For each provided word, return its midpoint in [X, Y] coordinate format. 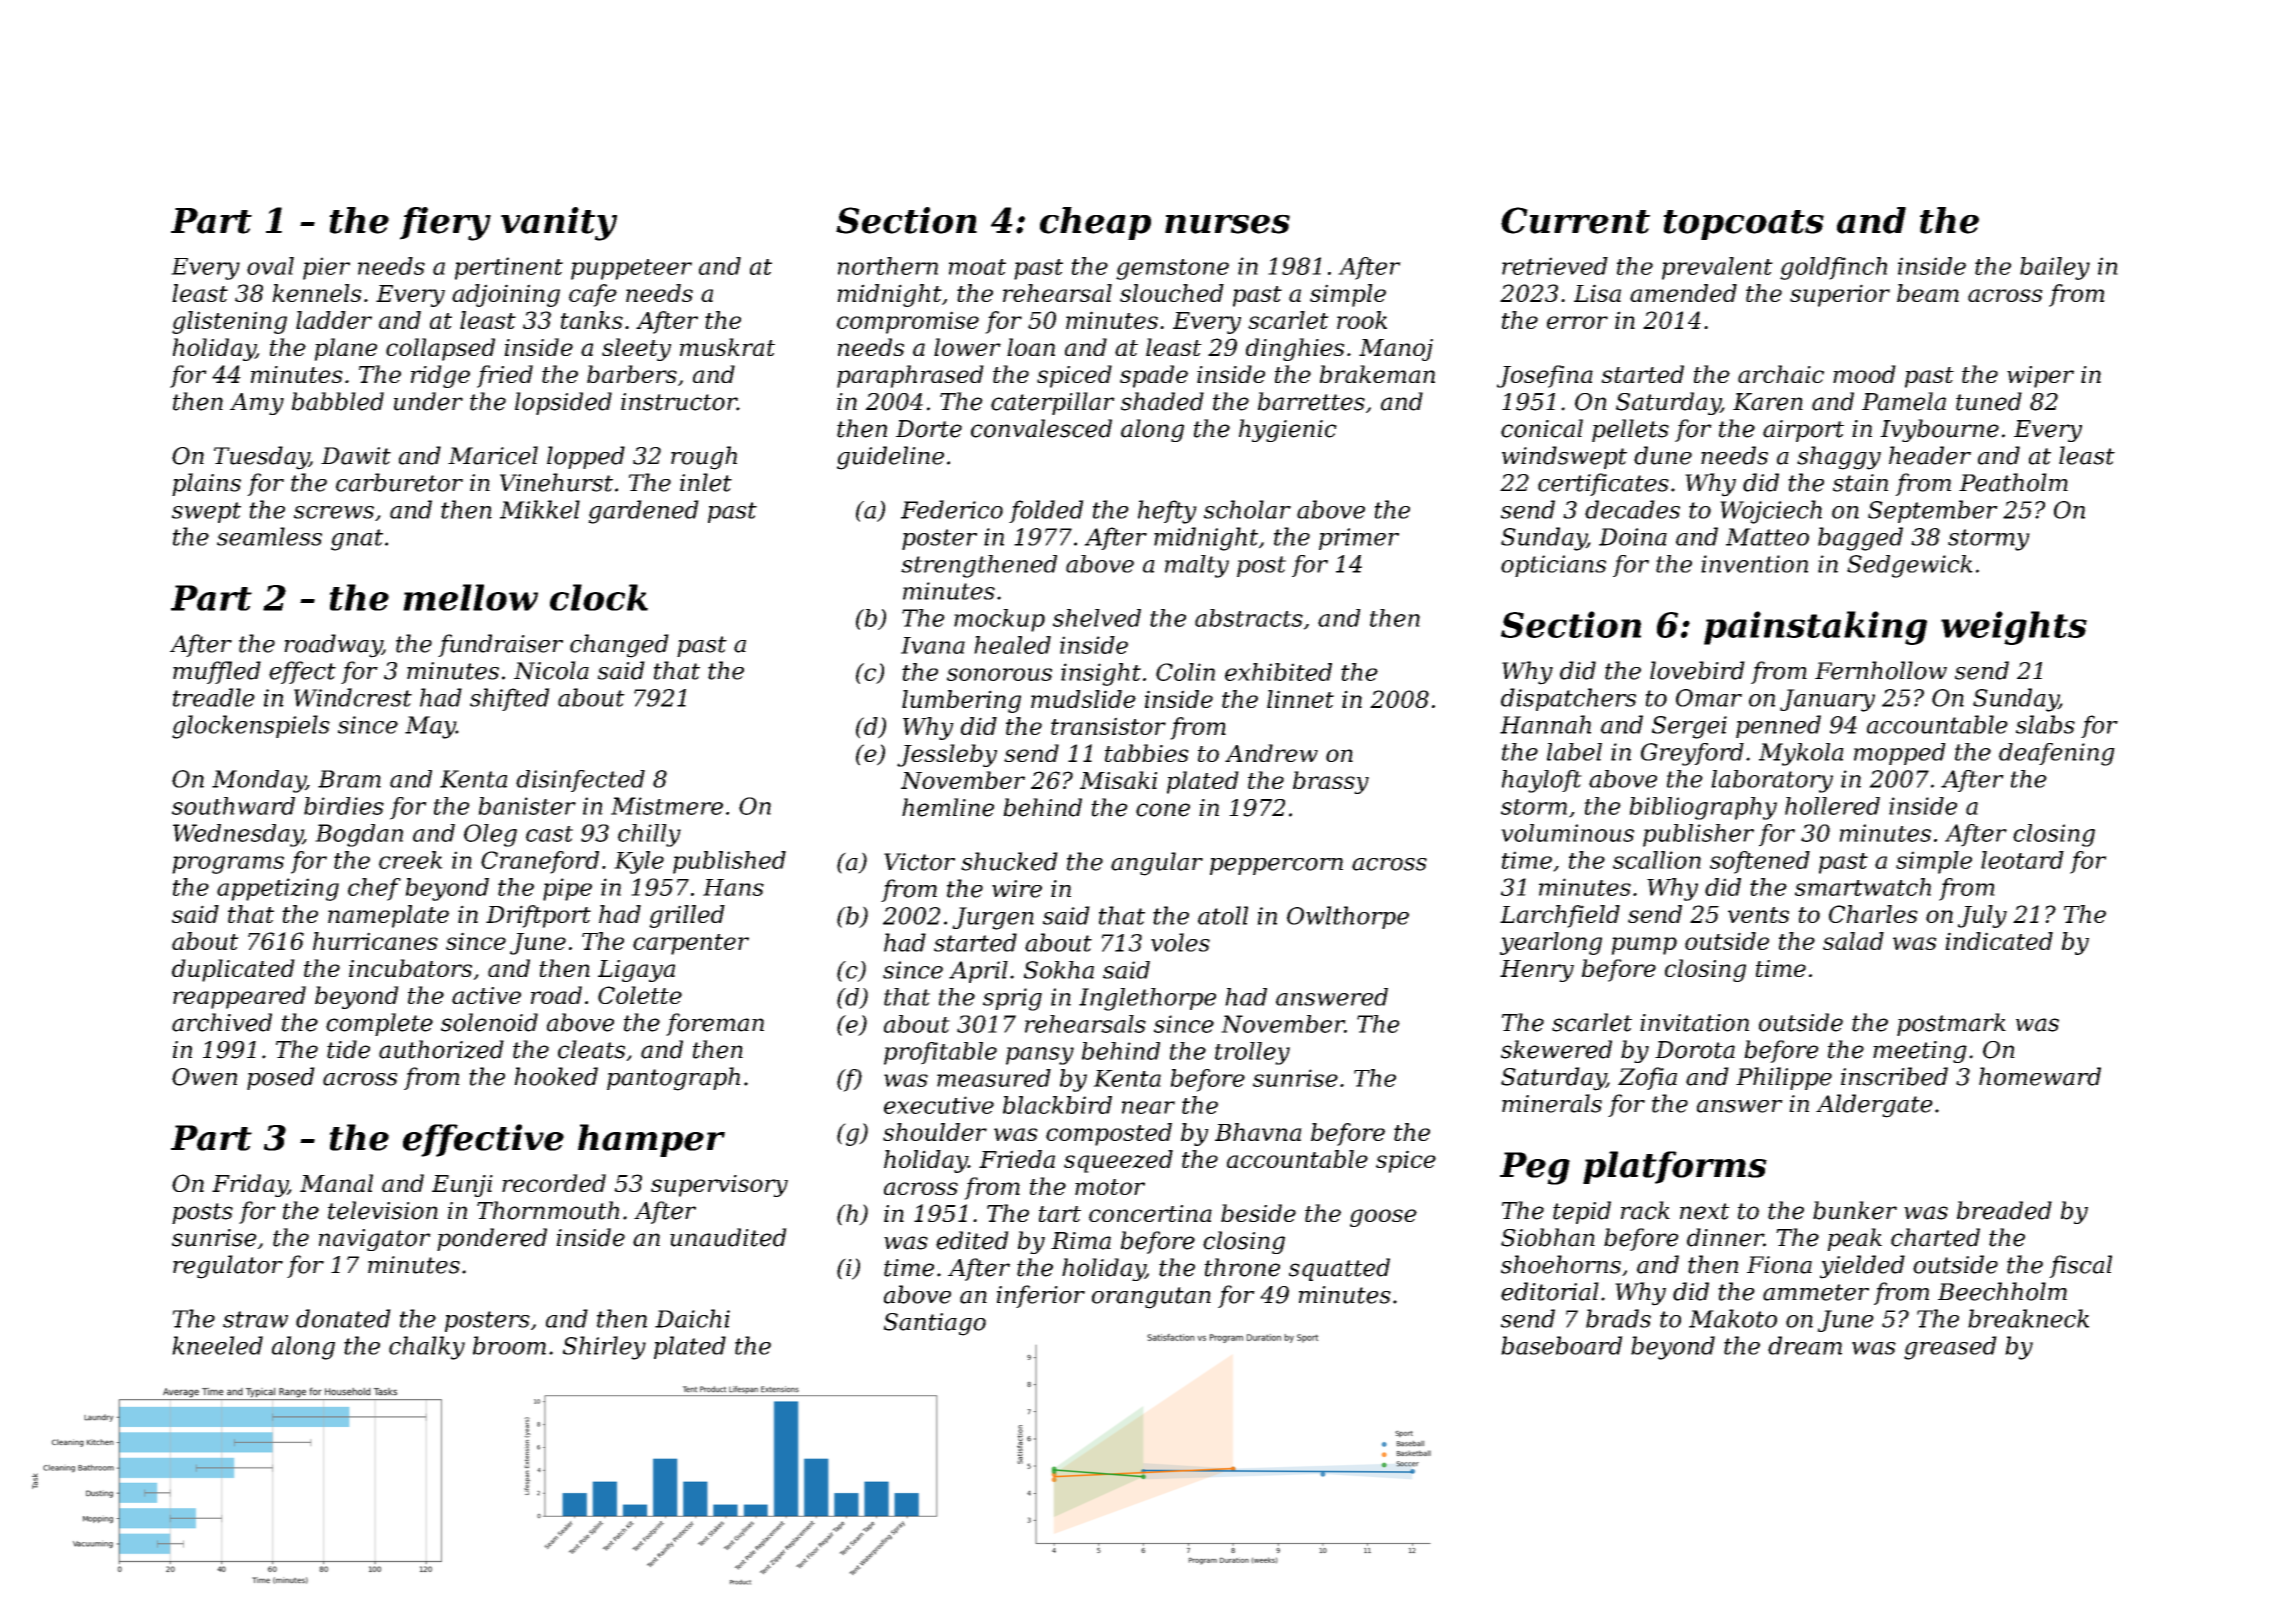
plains [206, 484]
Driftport [538, 916]
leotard [2022, 860]
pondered [492, 1239]
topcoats [1743, 225]
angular [1157, 864]
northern [888, 266]
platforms [1675, 1167]
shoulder [935, 1132]
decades [1632, 509]
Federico [952, 509]
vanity [559, 224]
